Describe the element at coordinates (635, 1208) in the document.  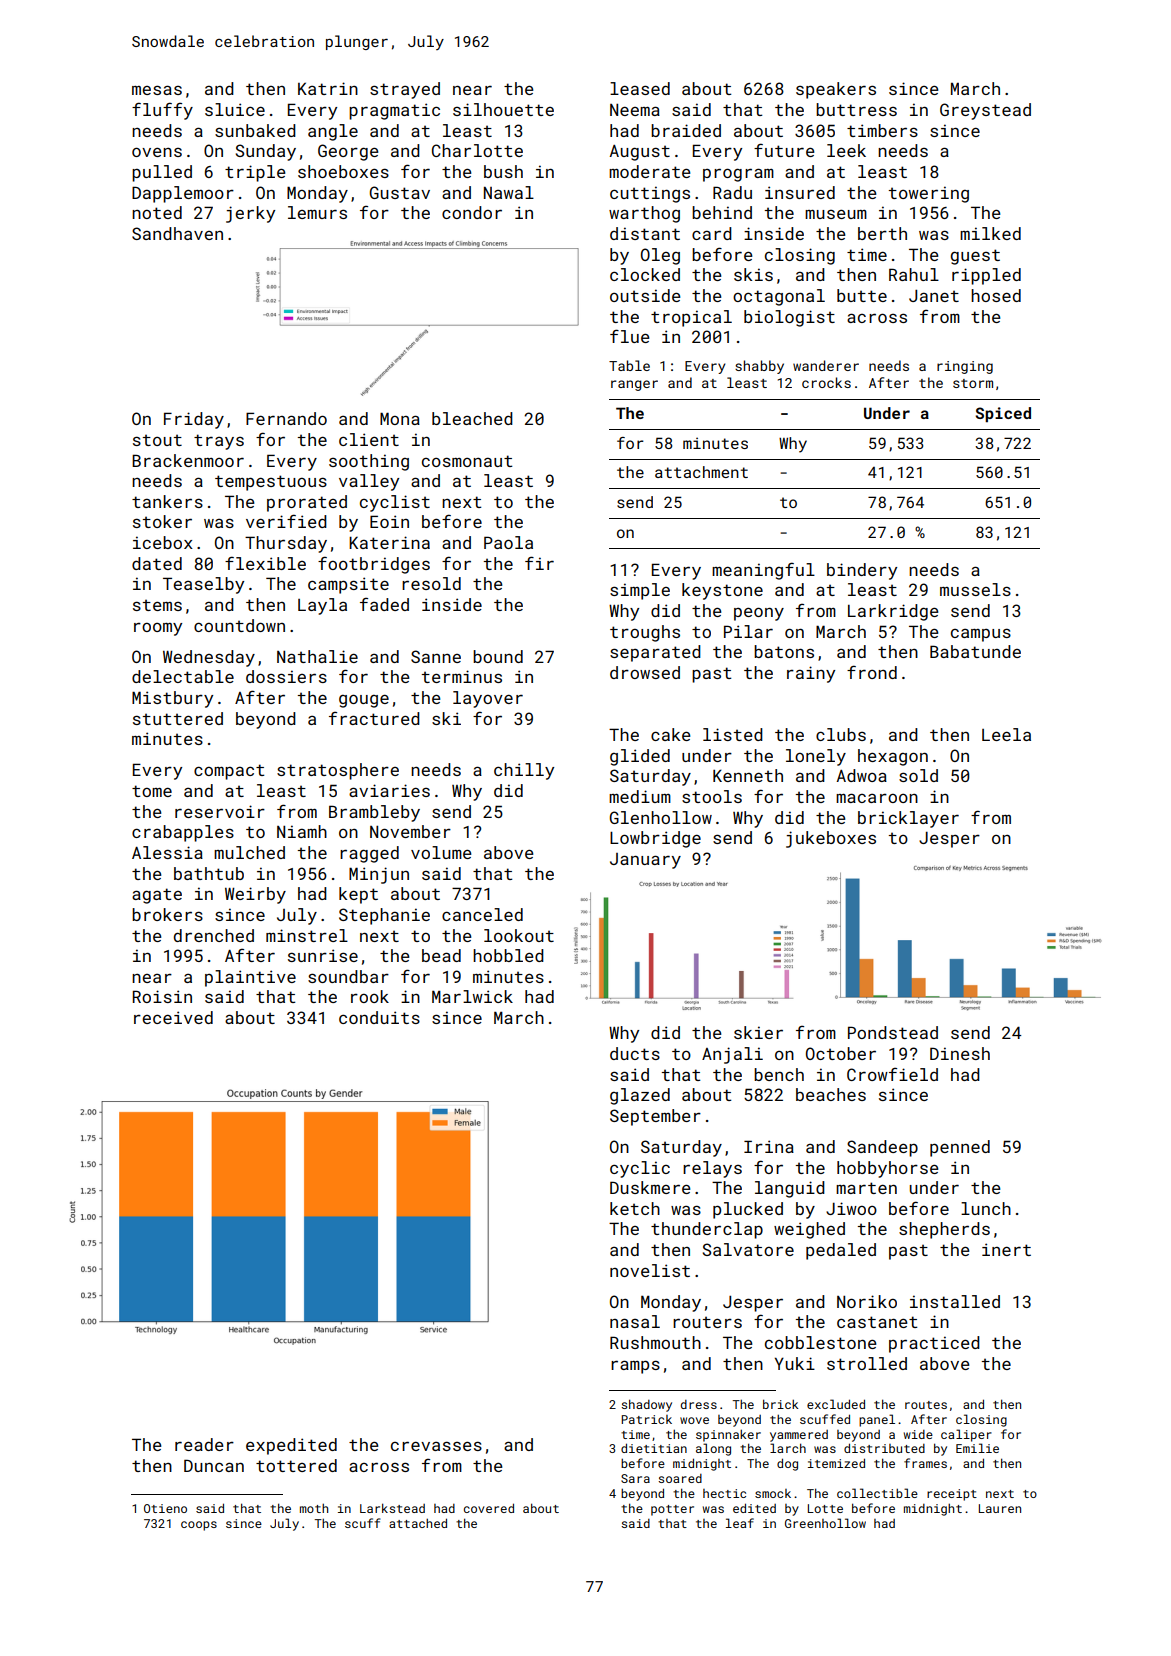
I see `ketch` at that location.
